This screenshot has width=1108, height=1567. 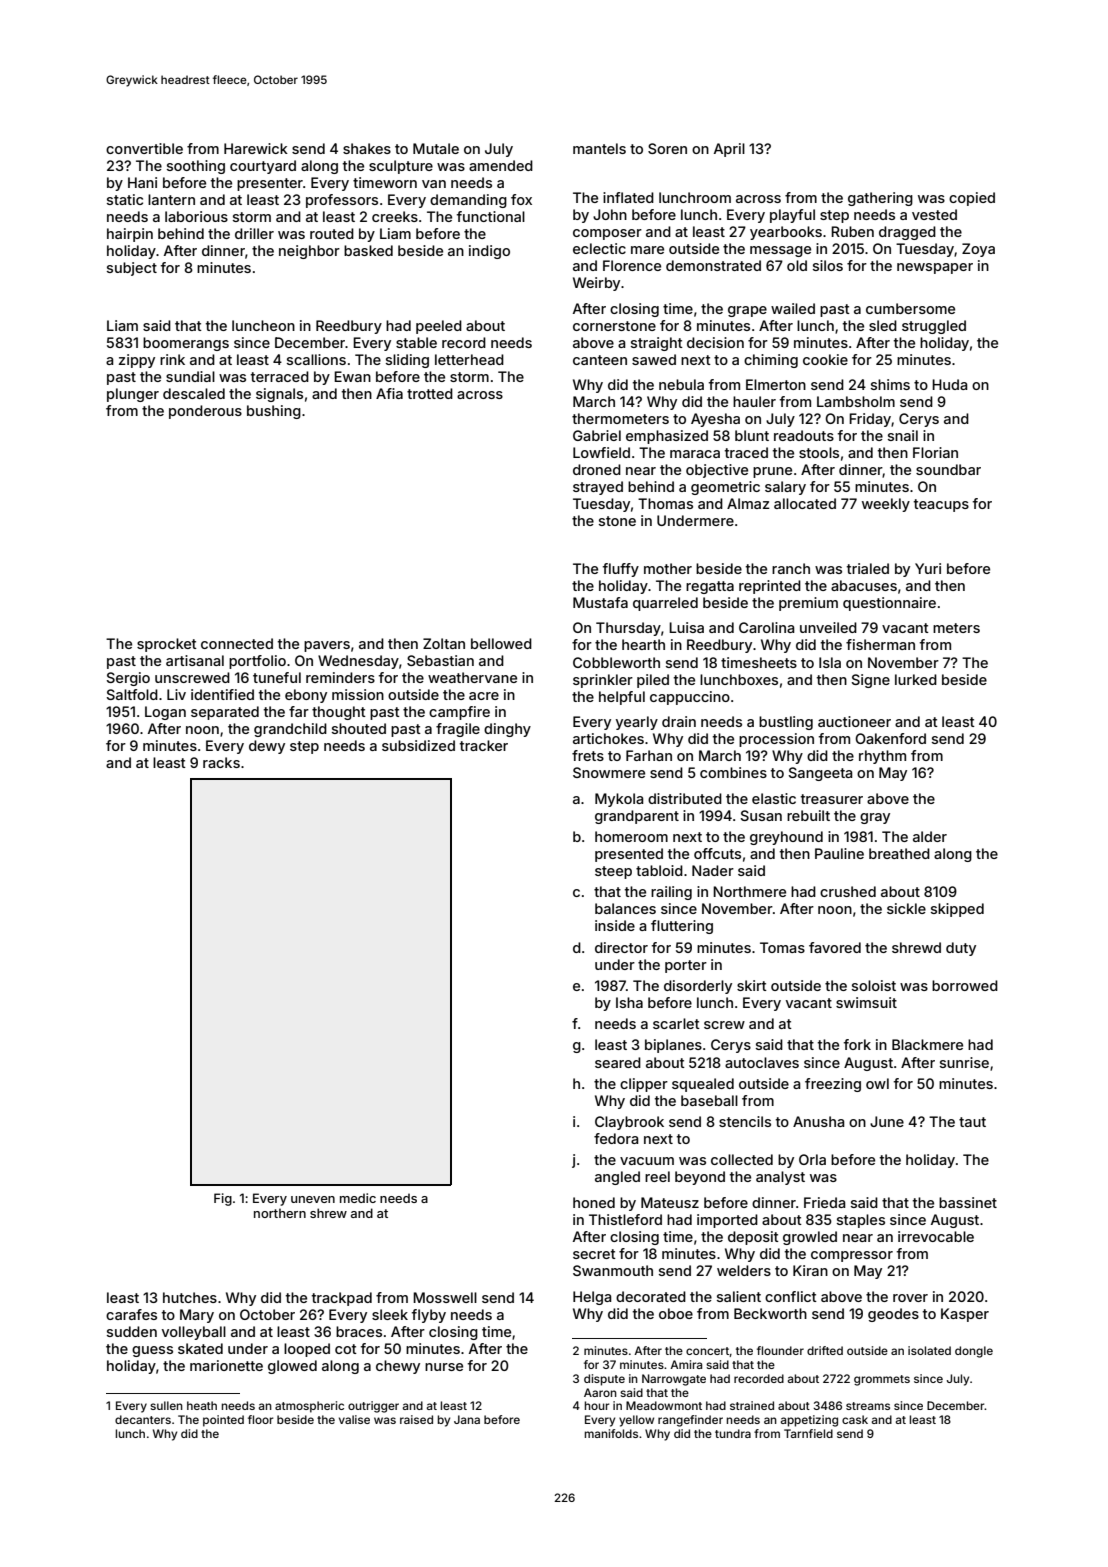 What do you see at coordinates (618, 1062) in the screenshot?
I see `seared` at bounding box center [618, 1062].
